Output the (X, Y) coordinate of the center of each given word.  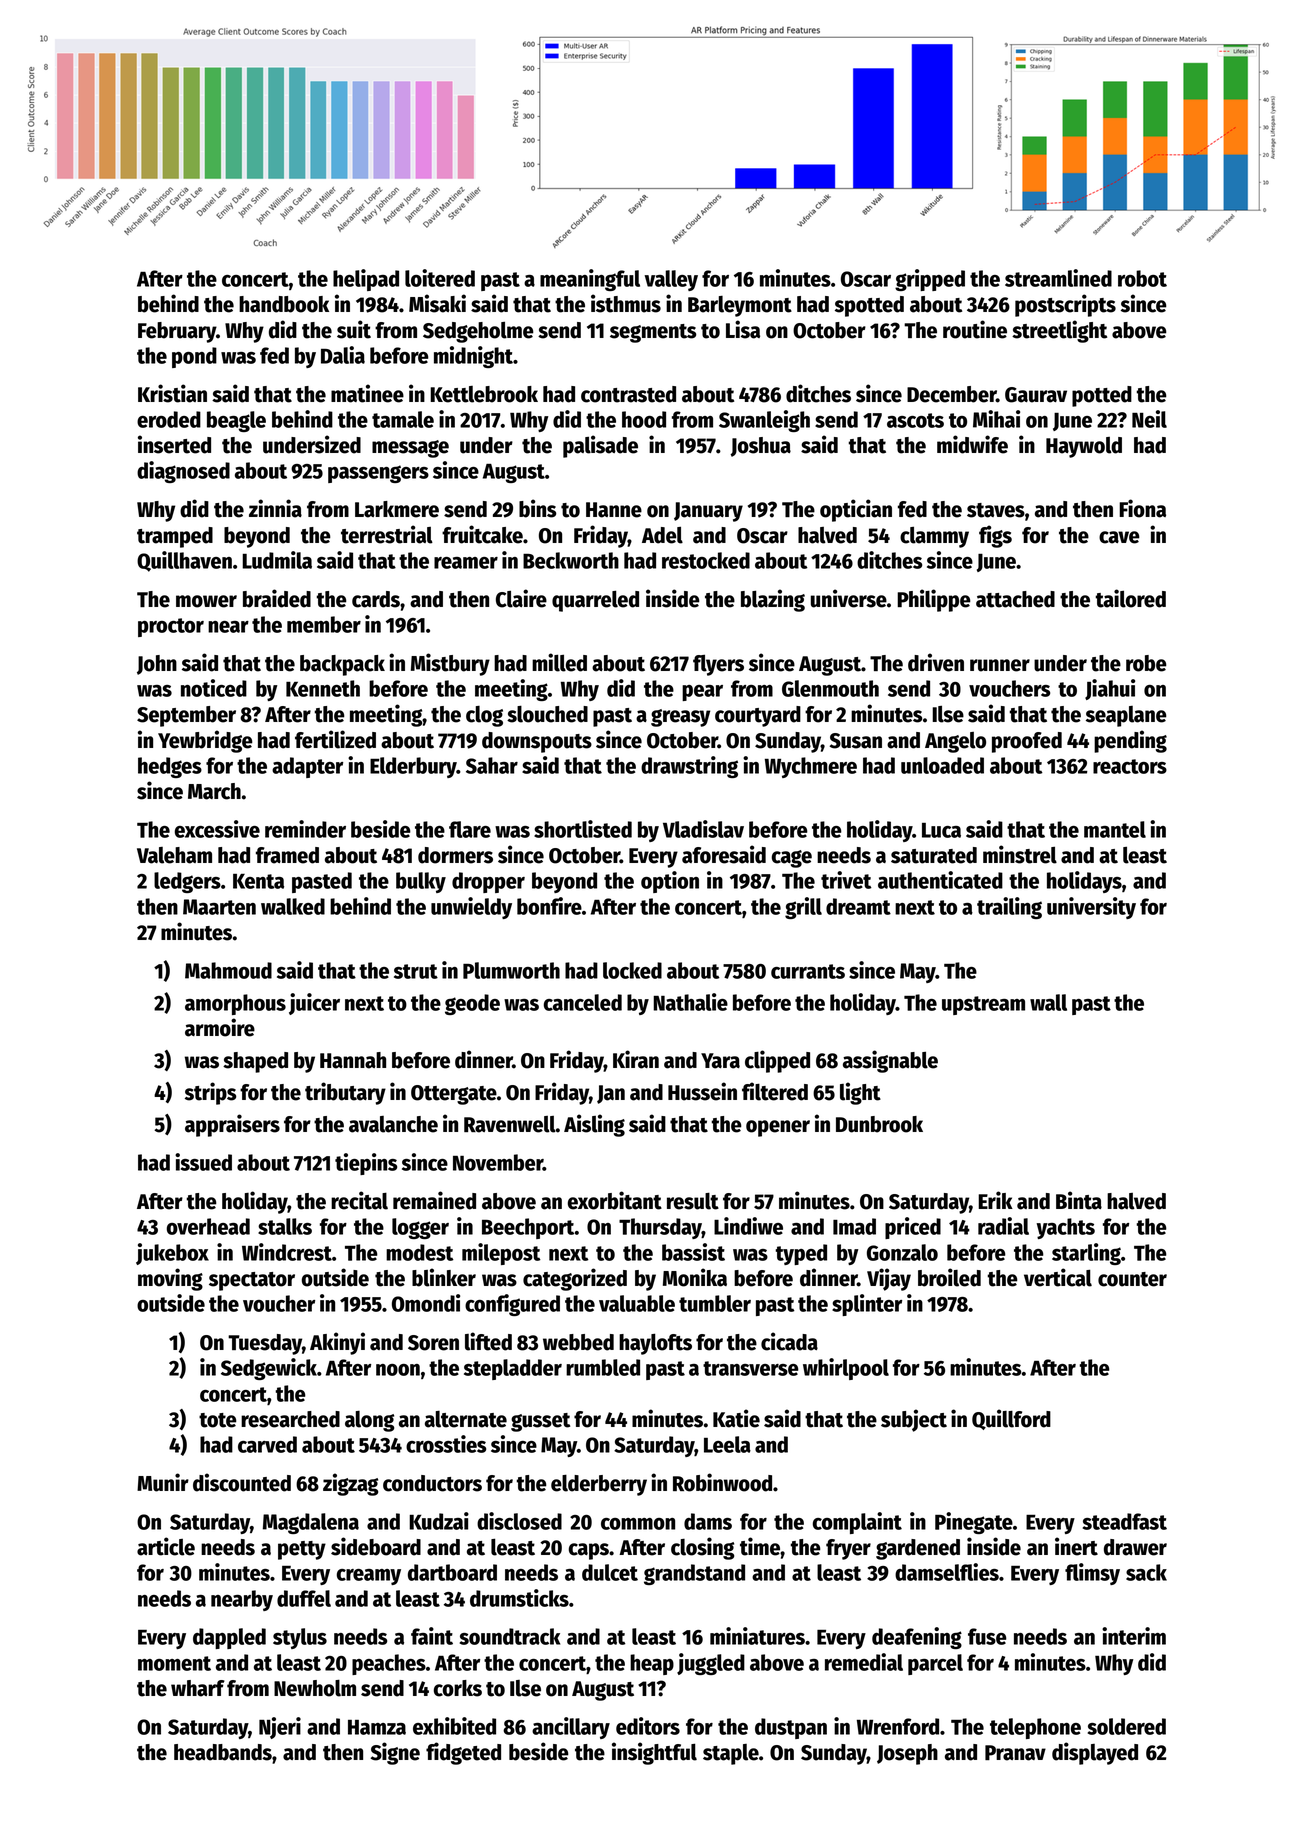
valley (671, 280)
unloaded (942, 765)
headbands (223, 1752)
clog (484, 716)
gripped (930, 280)
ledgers (187, 882)
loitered (440, 278)
